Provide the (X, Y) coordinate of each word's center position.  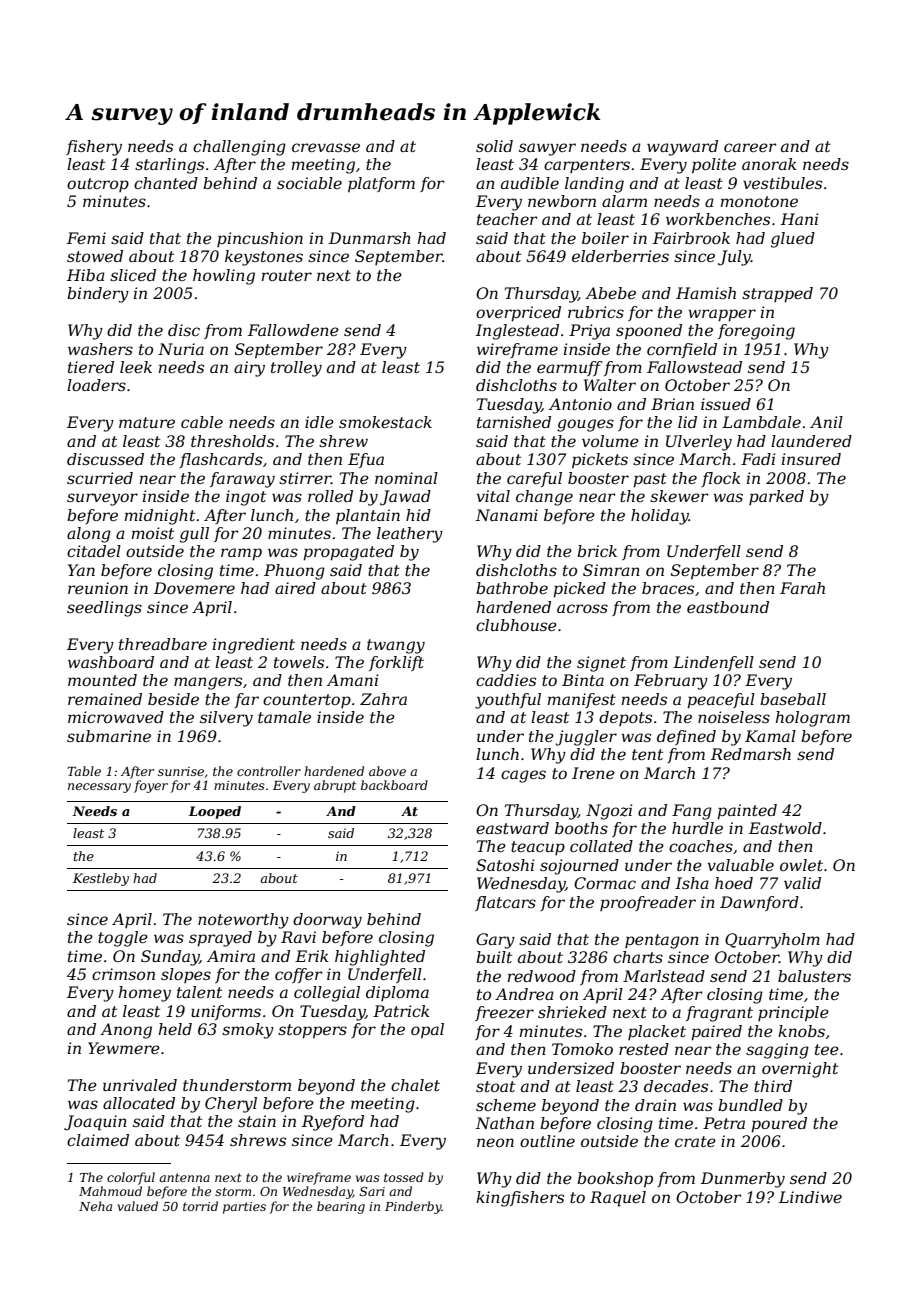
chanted (166, 183)
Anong (126, 1031)
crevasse (326, 147)
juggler (586, 738)
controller (269, 771)
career (750, 147)
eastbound (728, 607)
